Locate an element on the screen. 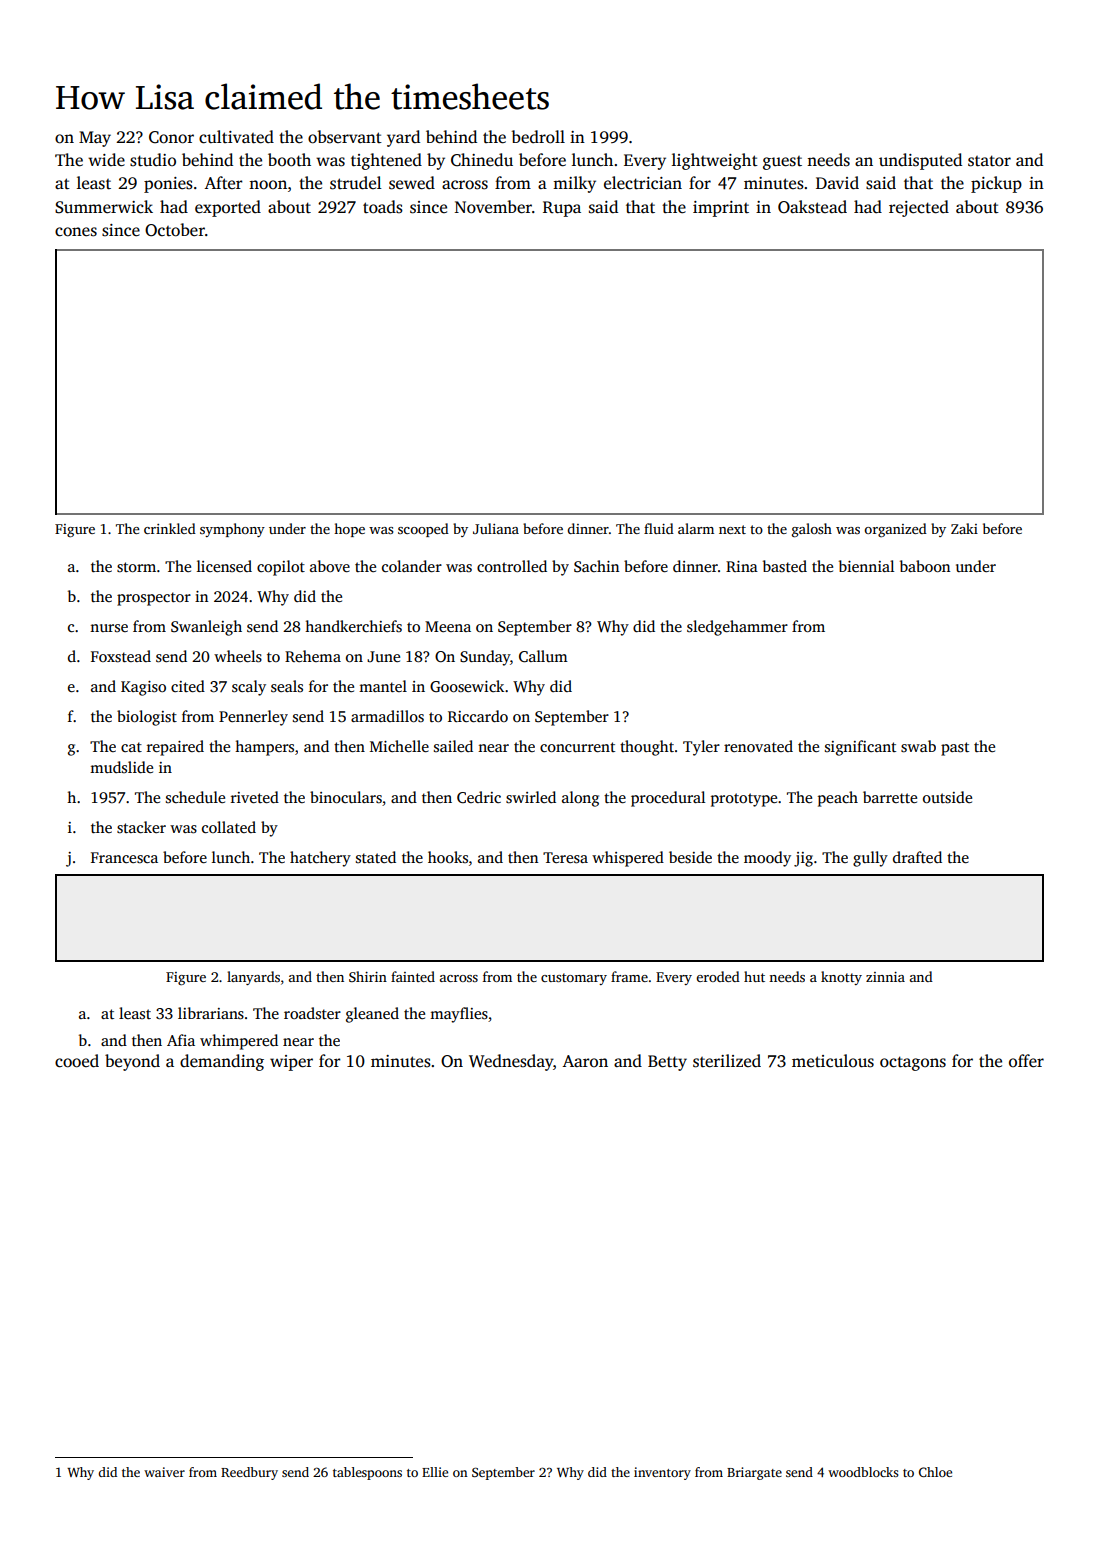 This screenshot has width=1099, height=1554. beyond is located at coordinates (132, 1062).
